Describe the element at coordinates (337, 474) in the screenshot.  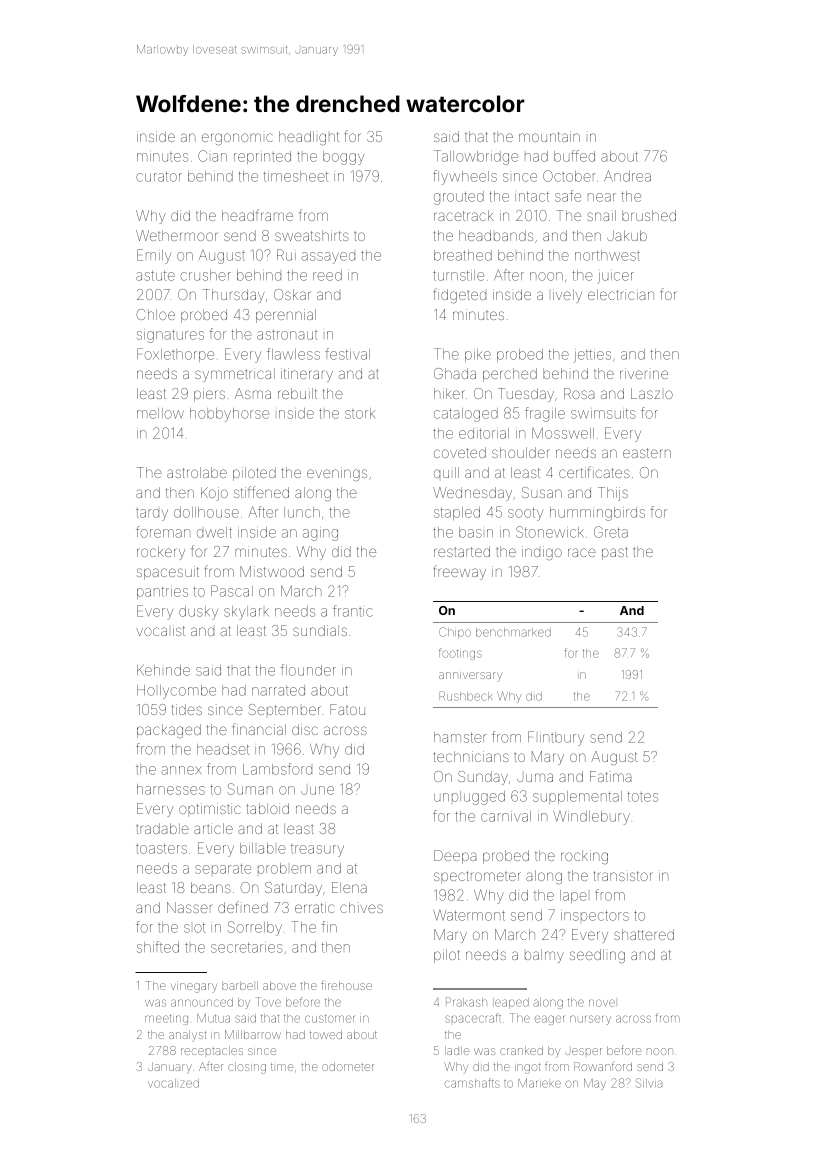
I see `evenings` at that location.
